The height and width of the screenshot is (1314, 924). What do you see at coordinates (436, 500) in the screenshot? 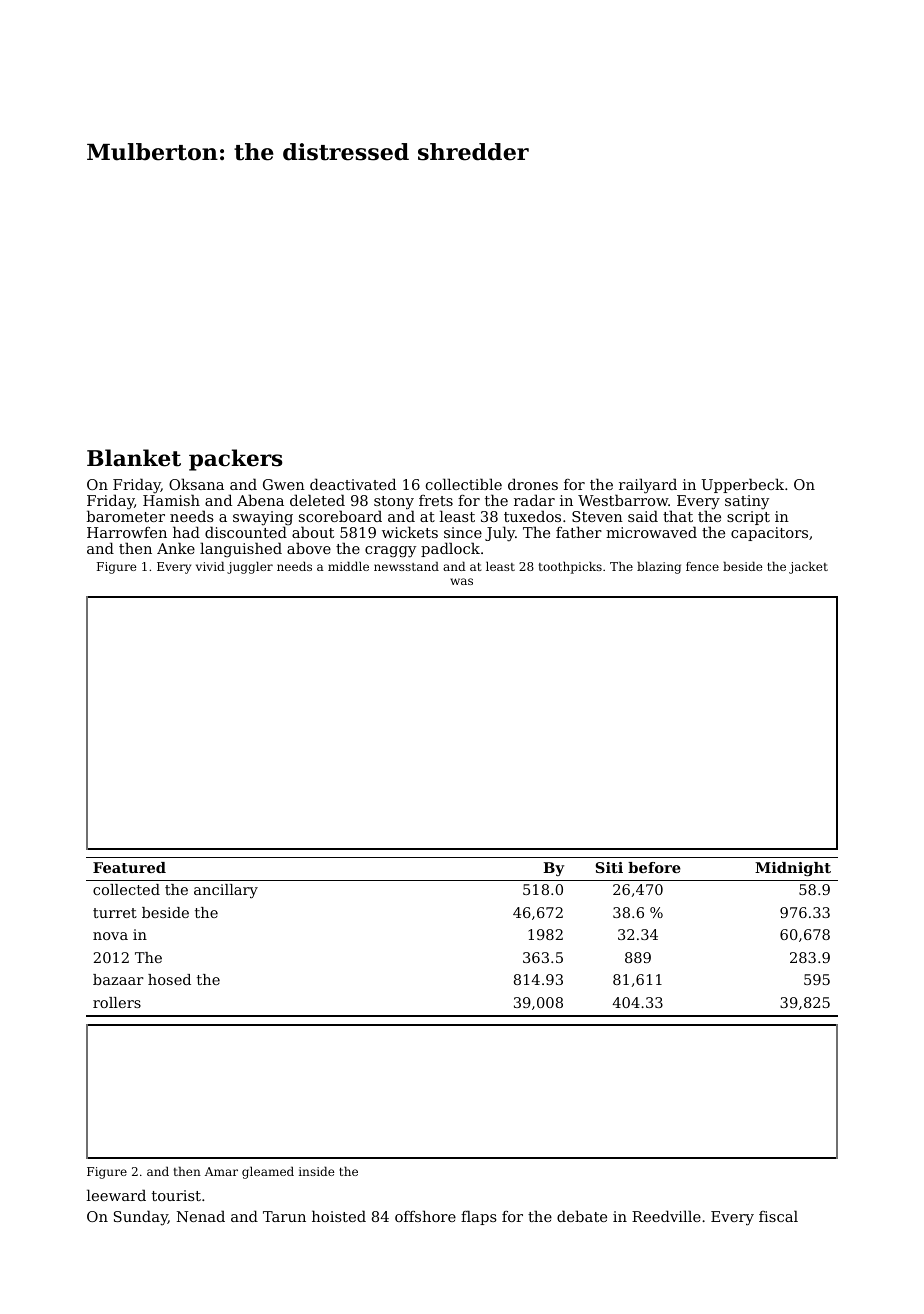
I see `frets` at bounding box center [436, 500].
